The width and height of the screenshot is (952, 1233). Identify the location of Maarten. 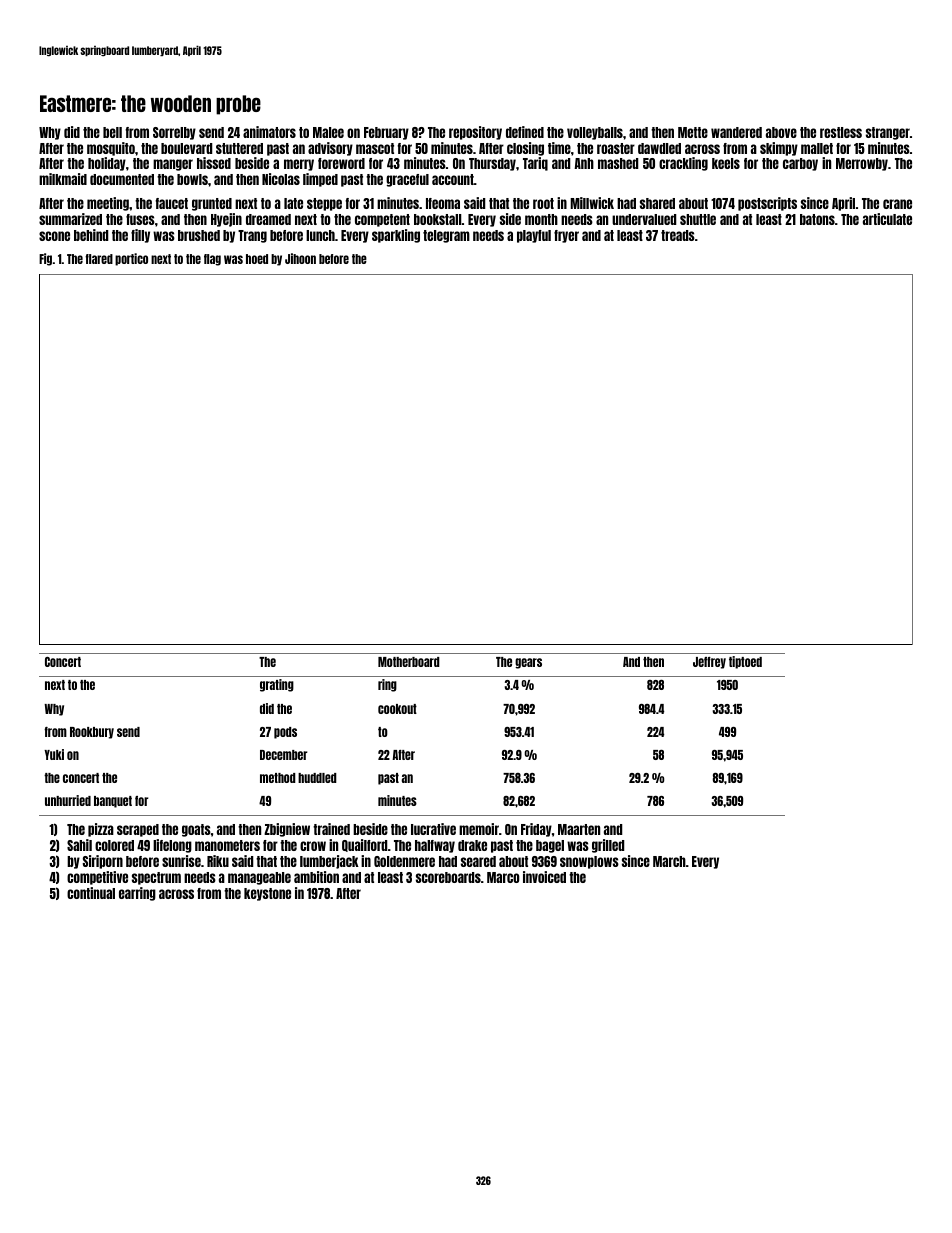
(579, 829).
